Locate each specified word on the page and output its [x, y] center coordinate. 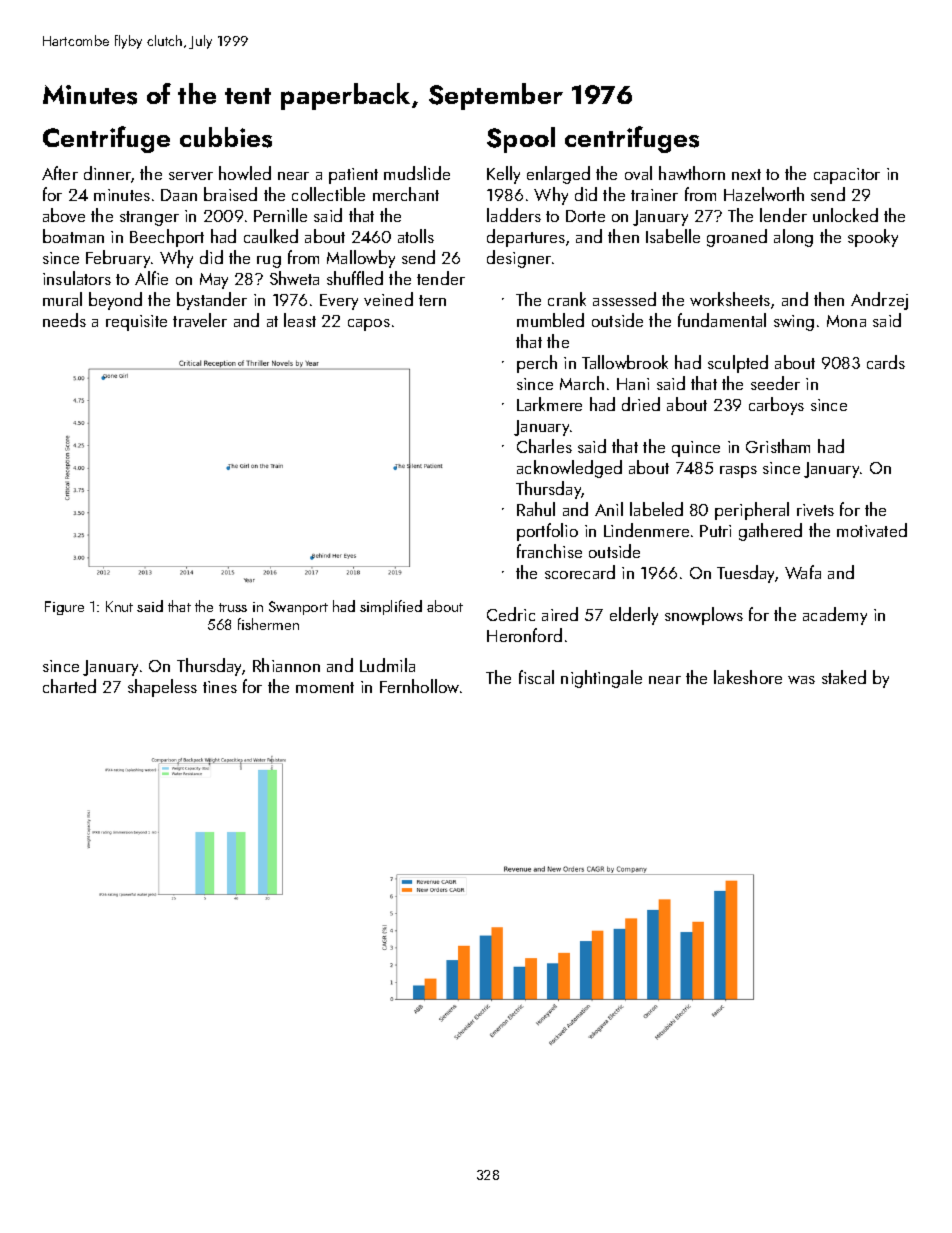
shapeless [162, 688]
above [64, 215]
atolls [416, 236]
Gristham [778, 446]
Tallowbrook [625, 362]
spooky [873, 238]
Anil [609, 509]
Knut [119, 606]
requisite [136, 323]
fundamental [722, 320]
